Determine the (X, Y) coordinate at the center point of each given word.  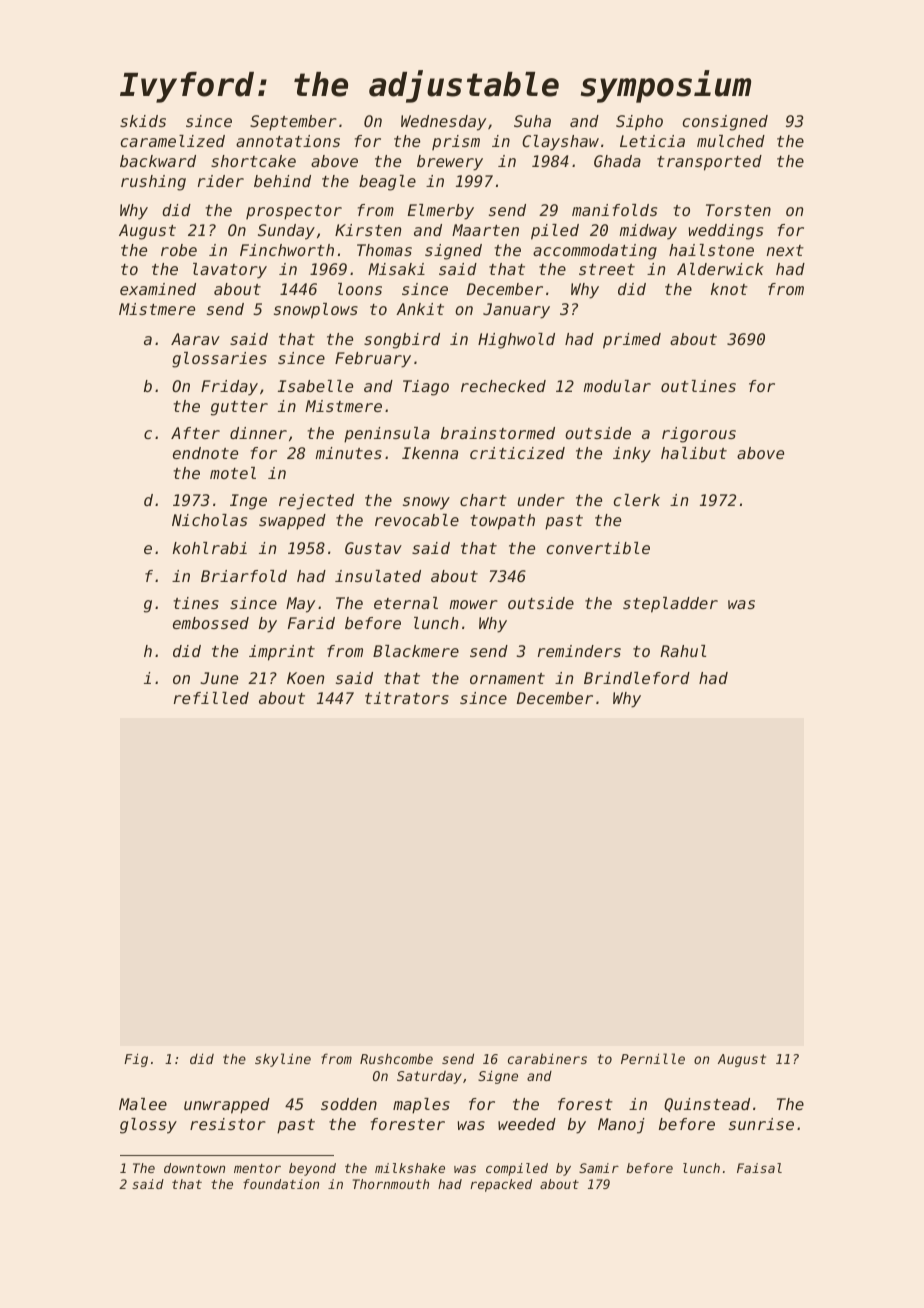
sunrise (761, 1124)
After (195, 433)
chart (483, 500)
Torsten (738, 210)
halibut (694, 453)
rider (221, 181)
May (300, 605)
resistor (228, 1124)
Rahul (683, 651)
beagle (387, 183)
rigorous (699, 435)
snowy (426, 503)
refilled (211, 698)
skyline (283, 1060)
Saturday (429, 1077)
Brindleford (637, 678)
